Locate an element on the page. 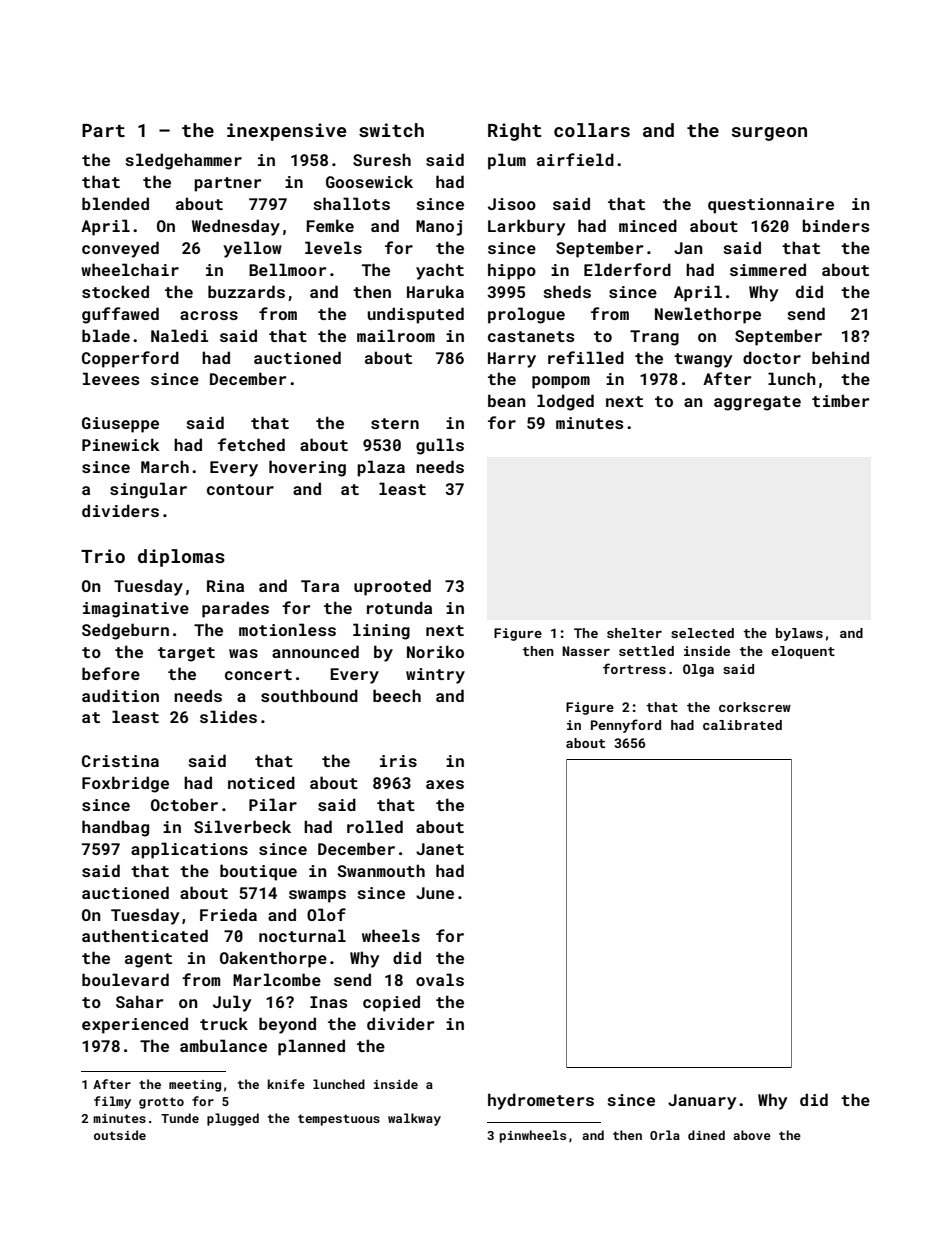 The width and height of the document is (952, 1233). sledgehammer is located at coordinates (183, 161).
